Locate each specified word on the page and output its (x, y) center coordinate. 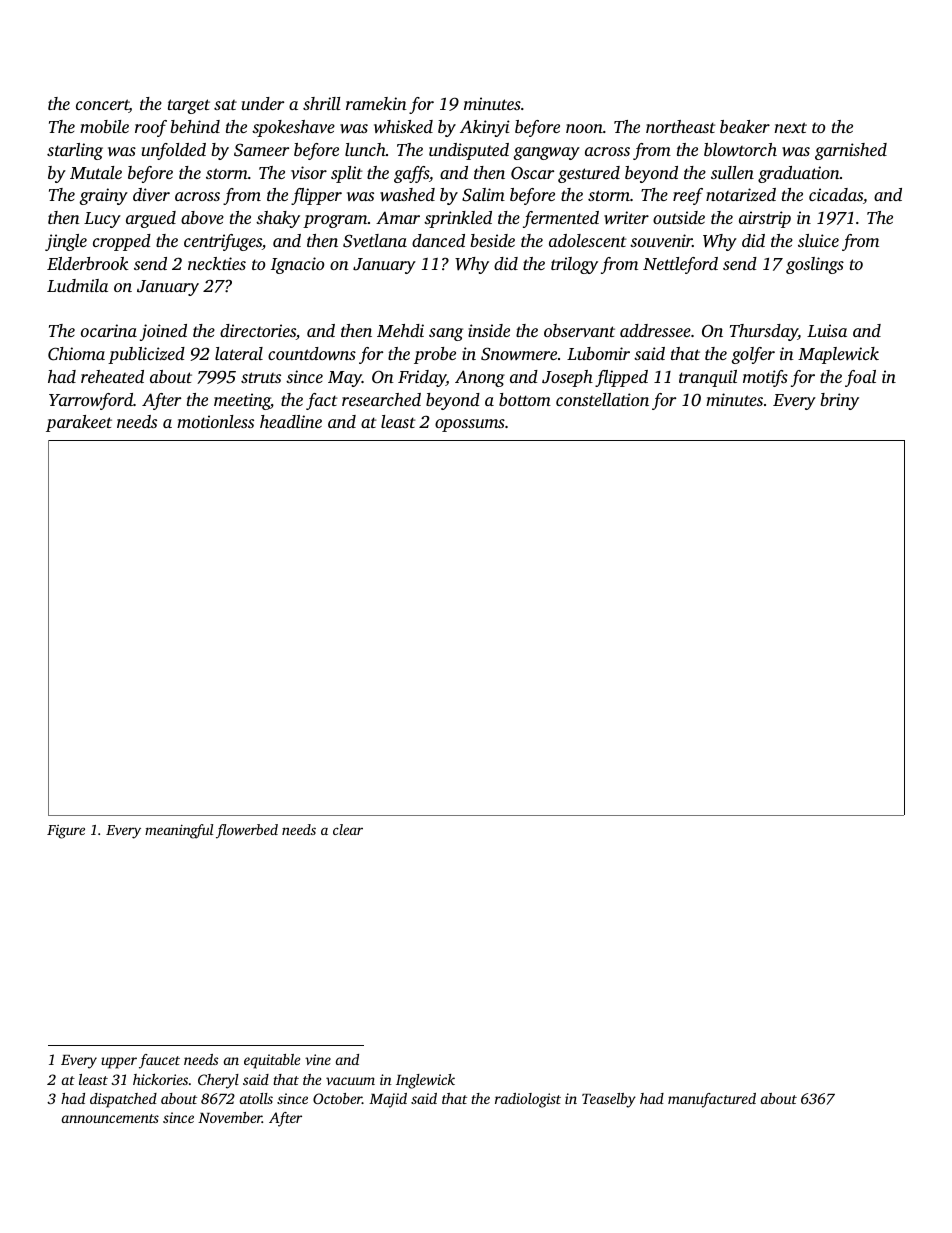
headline (291, 421)
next (791, 127)
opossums (470, 425)
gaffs (411, 174)
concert (102, 106)
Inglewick (425, 1081)
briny (839, 401)
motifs (765, 378)
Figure (66, 832)
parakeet (79, 423)
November (230, 1117)
